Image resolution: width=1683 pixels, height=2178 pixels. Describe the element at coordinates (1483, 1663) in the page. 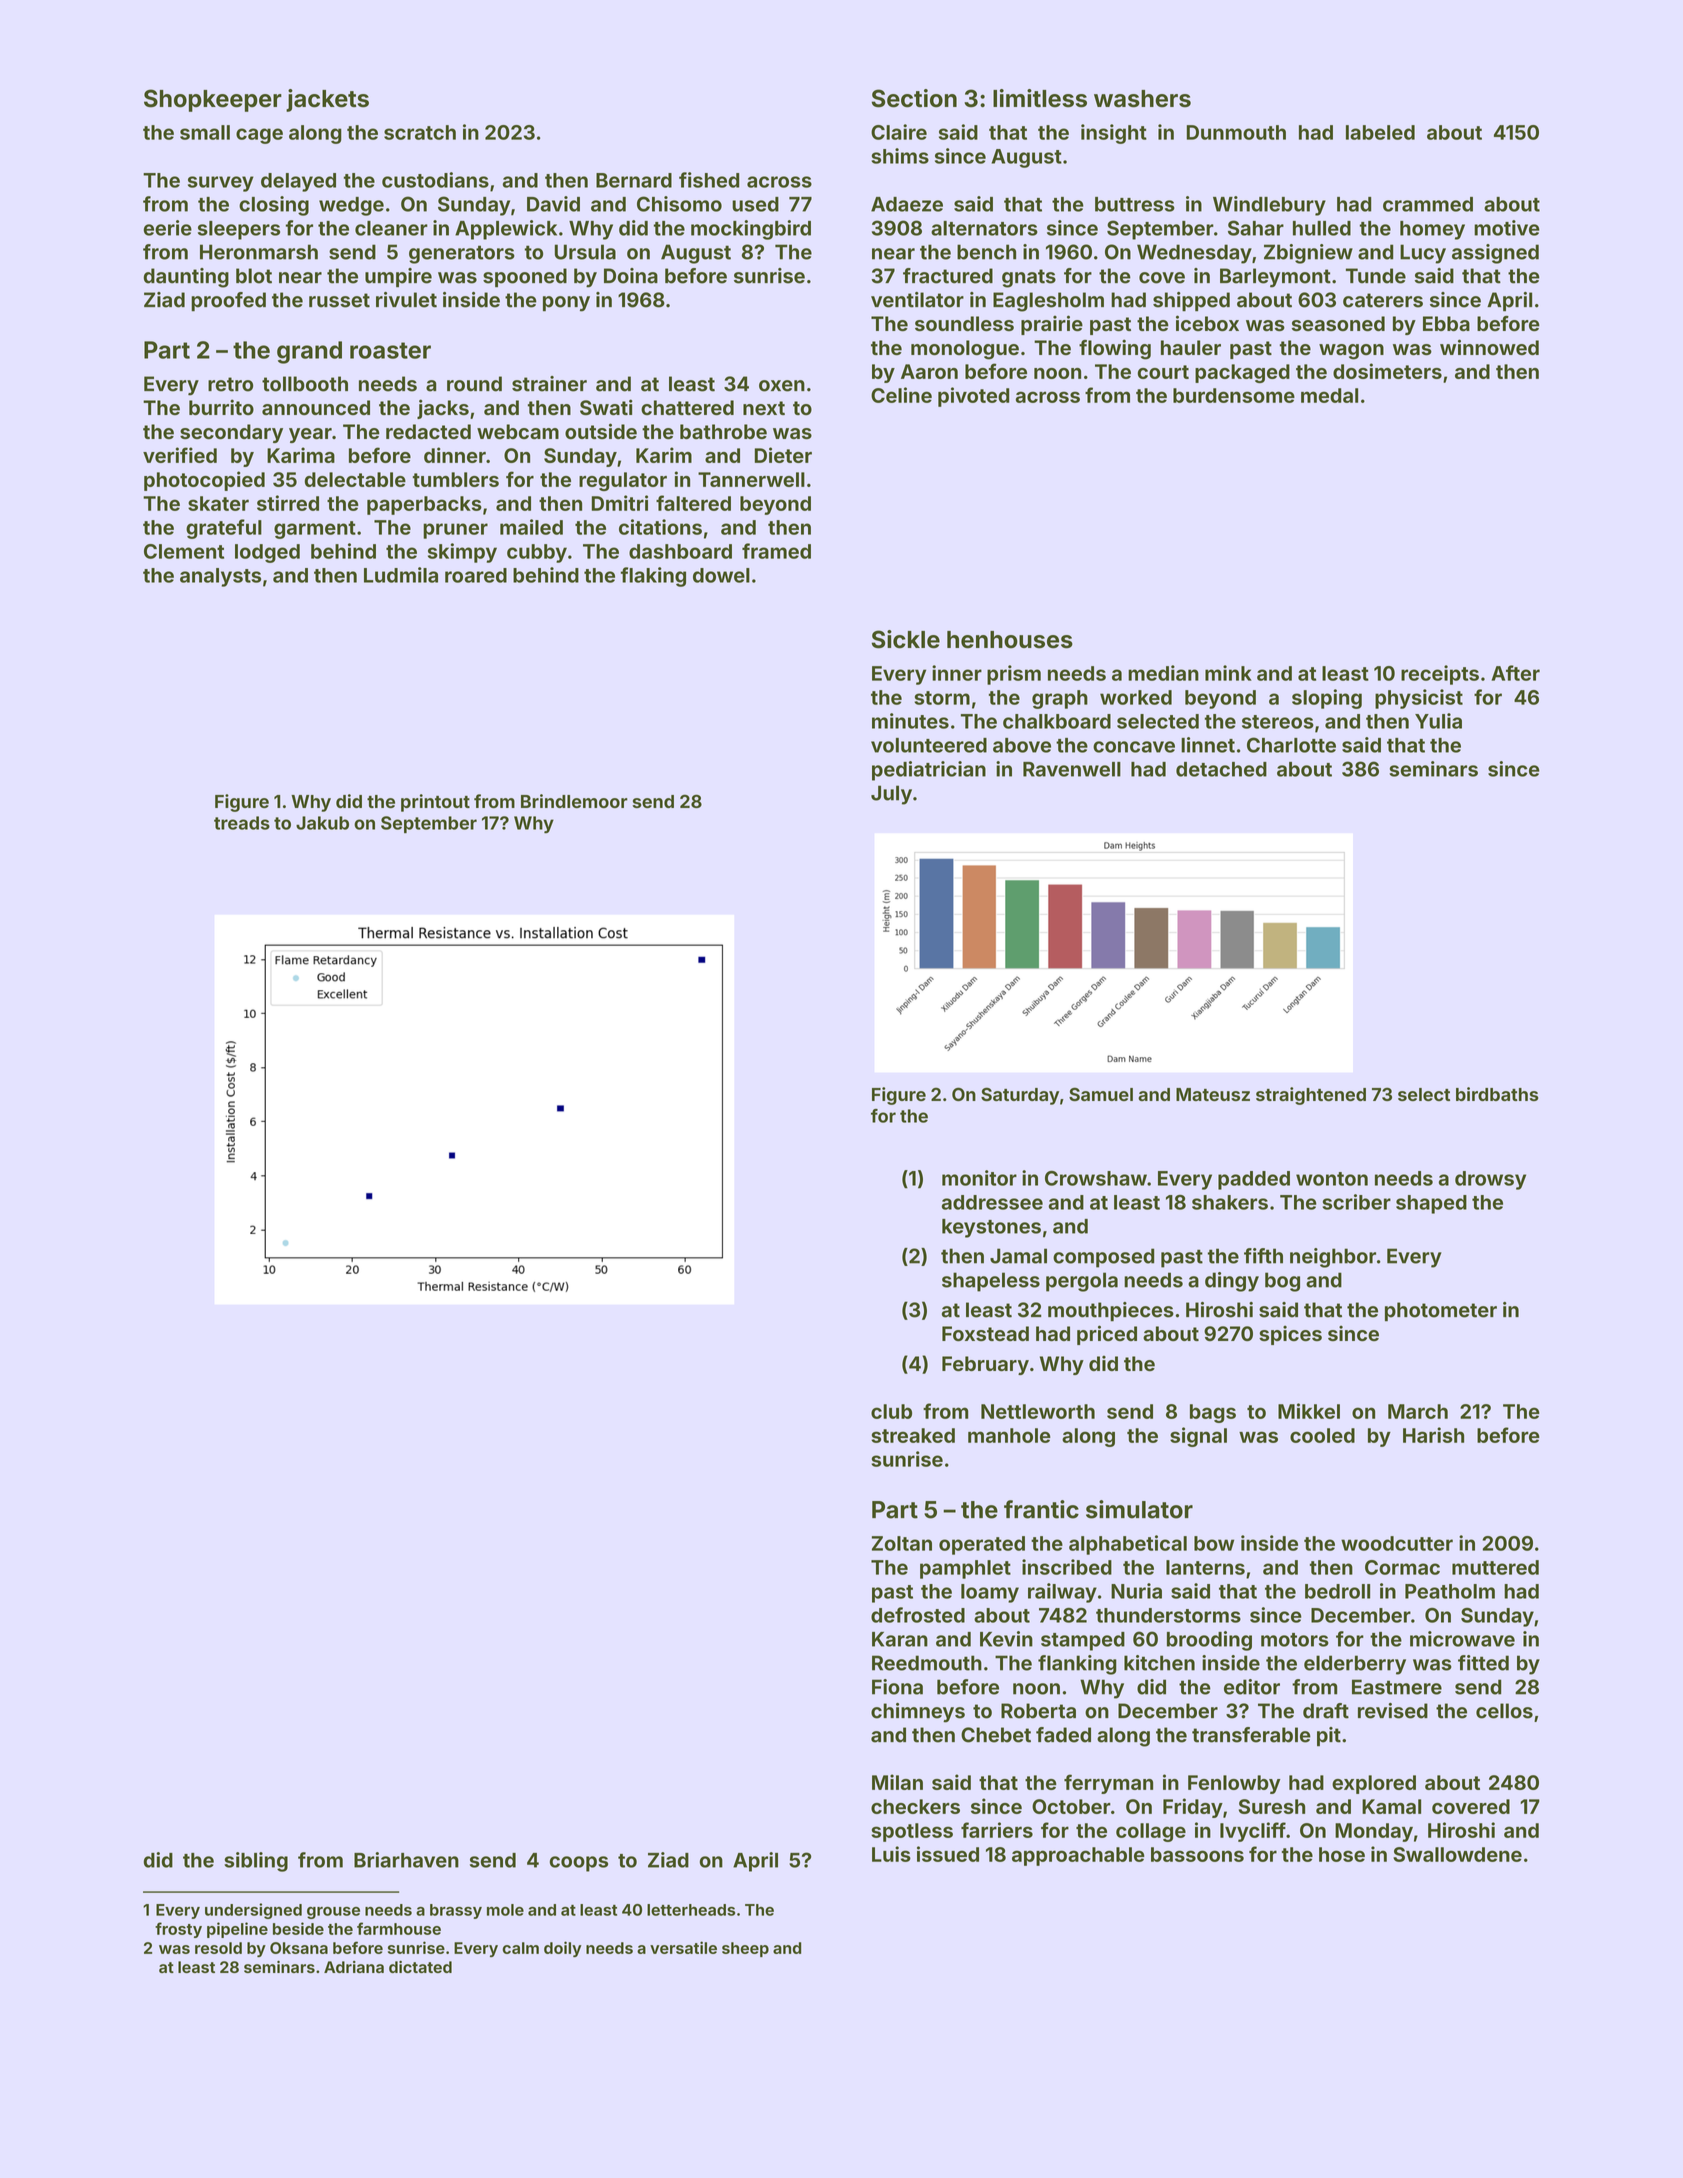

I see `fitted` at that location.
